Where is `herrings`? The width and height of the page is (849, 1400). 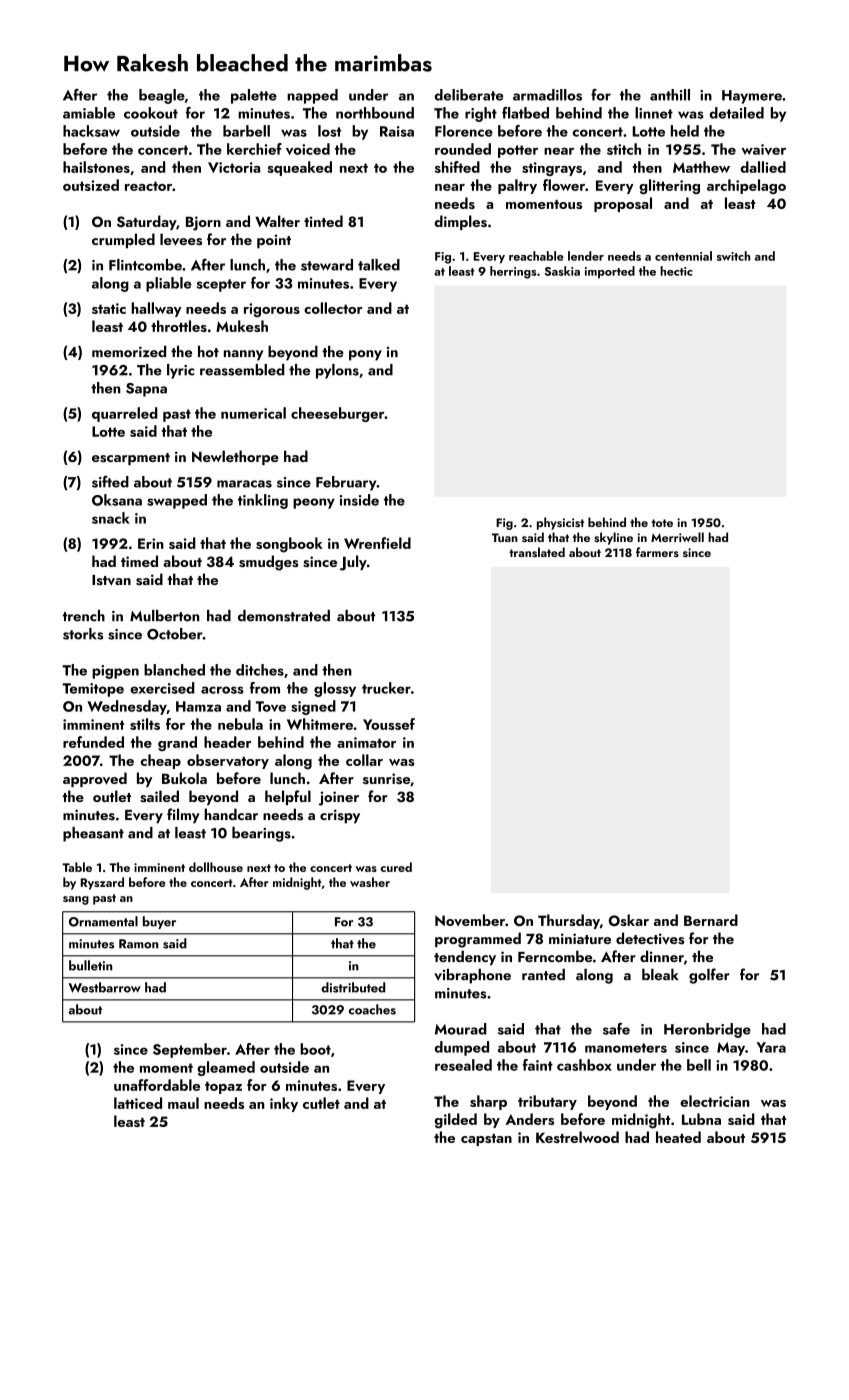 herrings is located at coordinates (513, 272).
